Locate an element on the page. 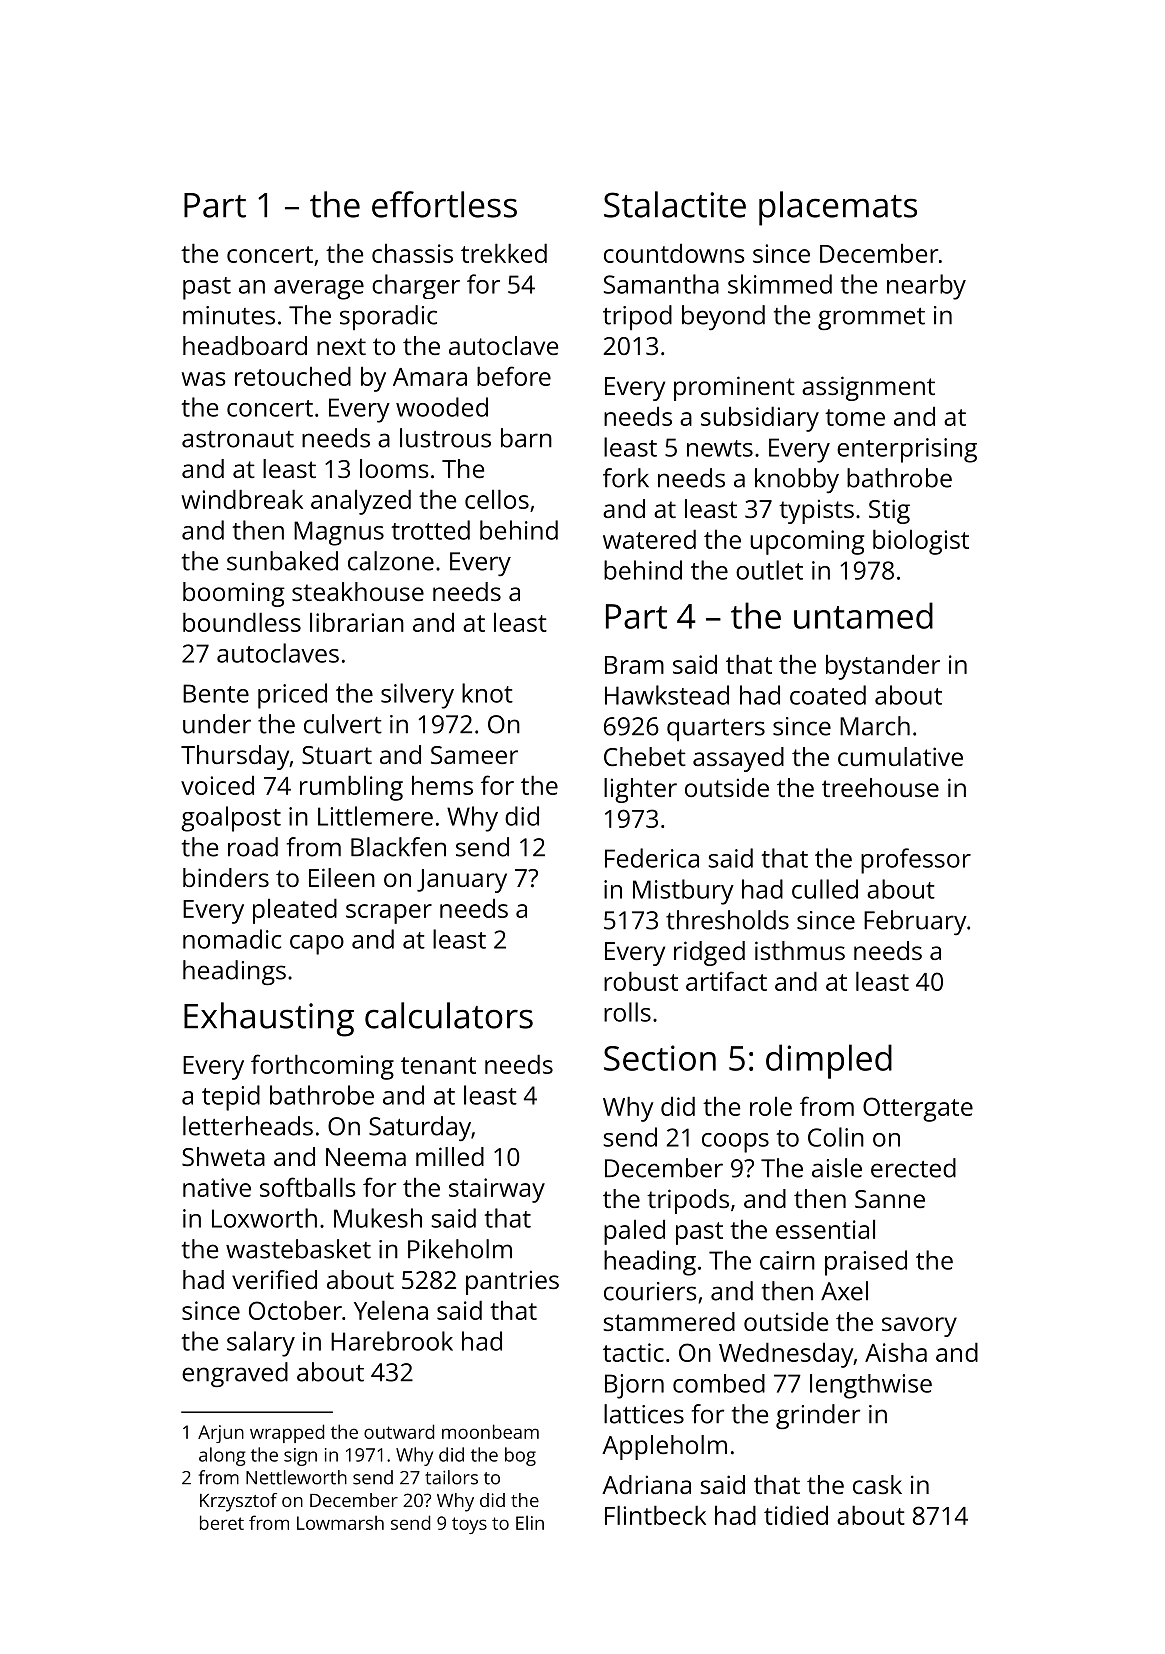 The height and width of the page is (1654, 1165). tidied is located at coordinates (796, 1515).
